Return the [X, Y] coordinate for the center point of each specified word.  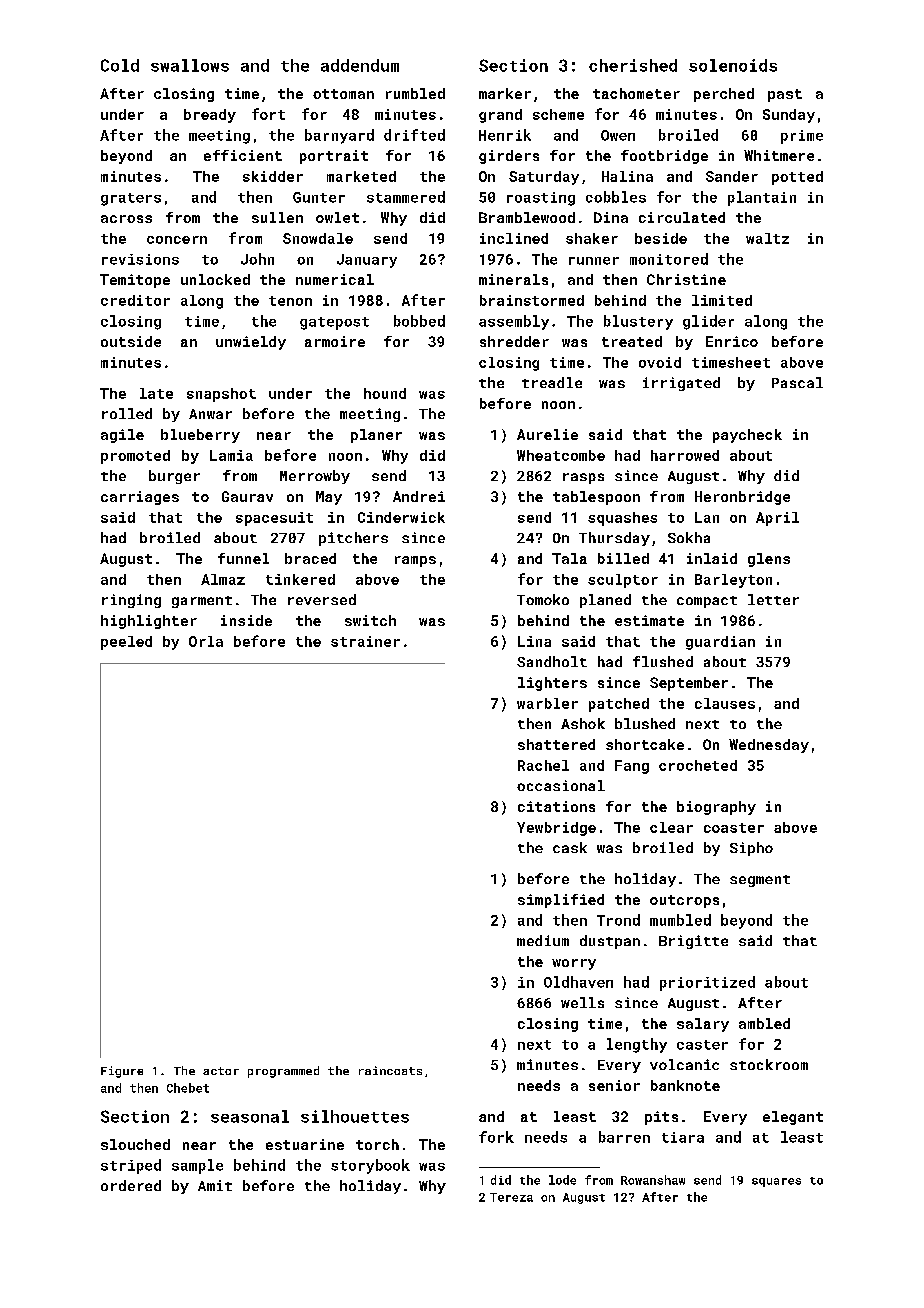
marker [505, 93]
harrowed [685, 455]
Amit [215, 1185]
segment [760, 881]
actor [221, 1071]
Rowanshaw [653, 1180]
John [257, 259]
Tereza [511, 1197]
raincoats [390, 1070]
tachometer [636, 93]
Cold [120, 65]
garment [202, 602]
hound [385, 393]
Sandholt [552, 661]
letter [773, 599]
